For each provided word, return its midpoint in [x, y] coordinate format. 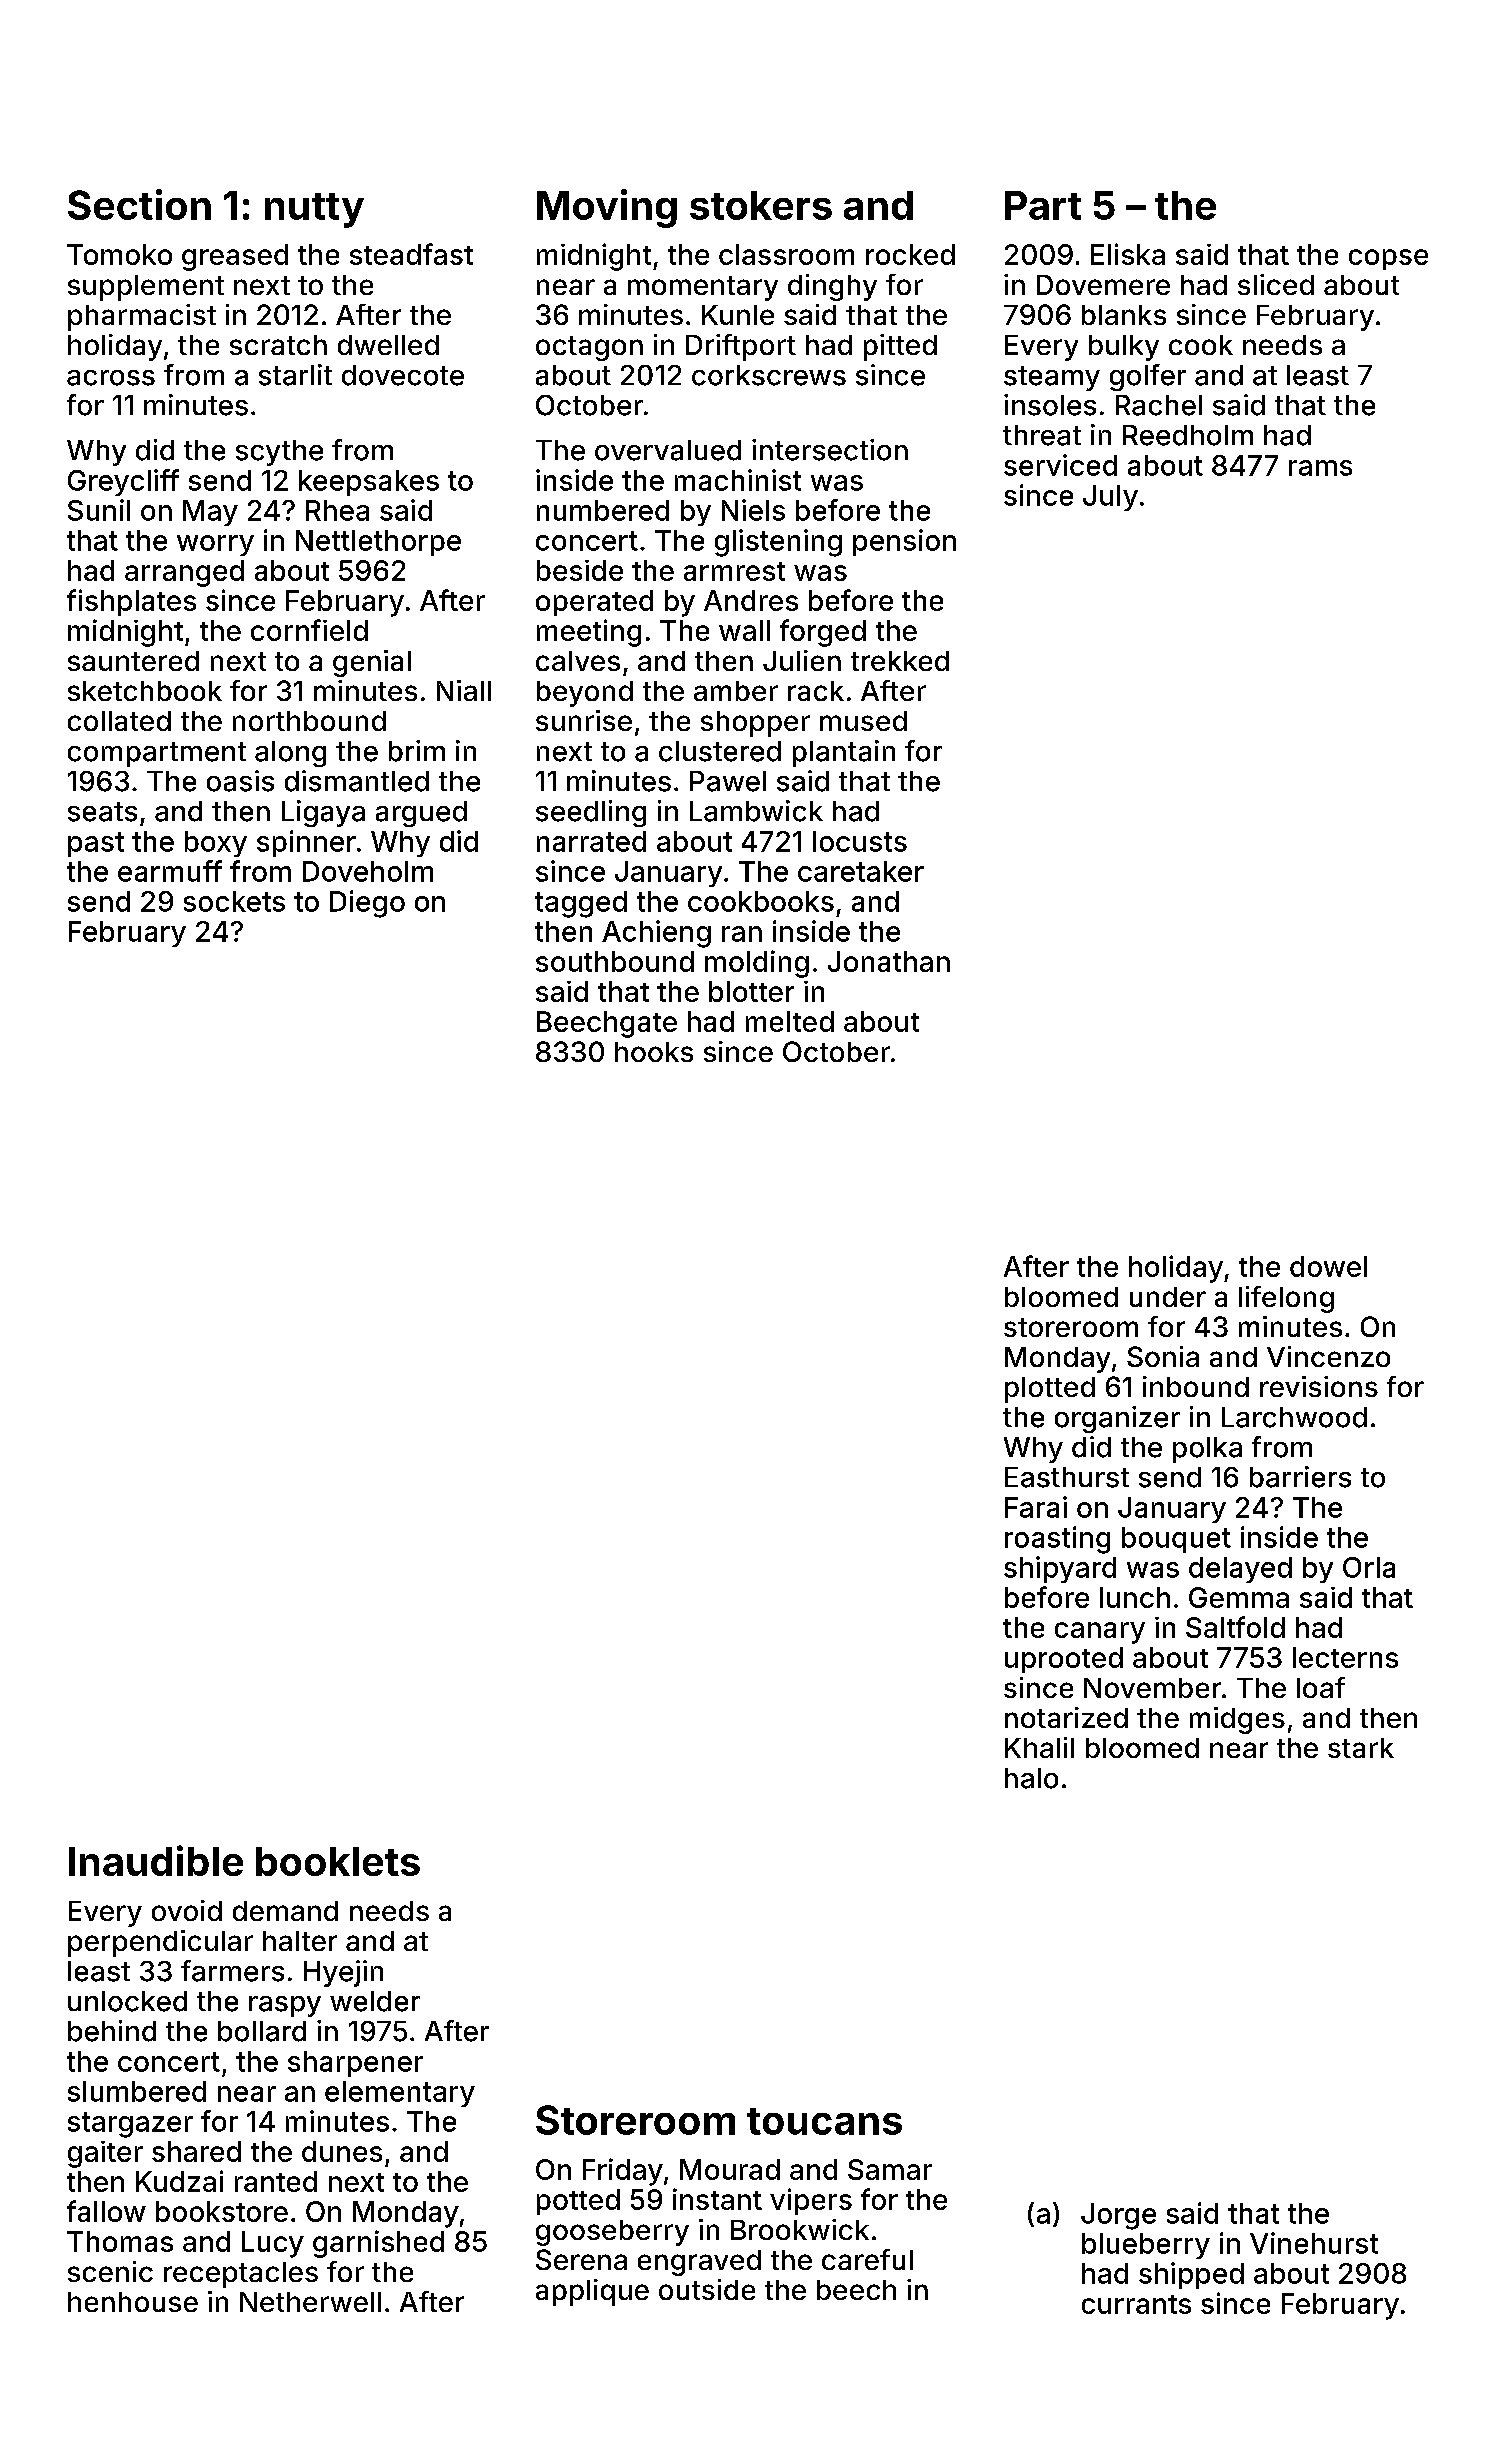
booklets [338, 1861]
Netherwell [310, 2302]
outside [707, 2289]
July [1110, 498]
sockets [234, 901]
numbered [603, 510]
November [1152, 1688]
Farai [1036, 1507]
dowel [1328, 1266]
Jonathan [889, 961]
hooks [654, 1052]
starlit [295, 375]
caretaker [861, 871]
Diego [367, 904]
